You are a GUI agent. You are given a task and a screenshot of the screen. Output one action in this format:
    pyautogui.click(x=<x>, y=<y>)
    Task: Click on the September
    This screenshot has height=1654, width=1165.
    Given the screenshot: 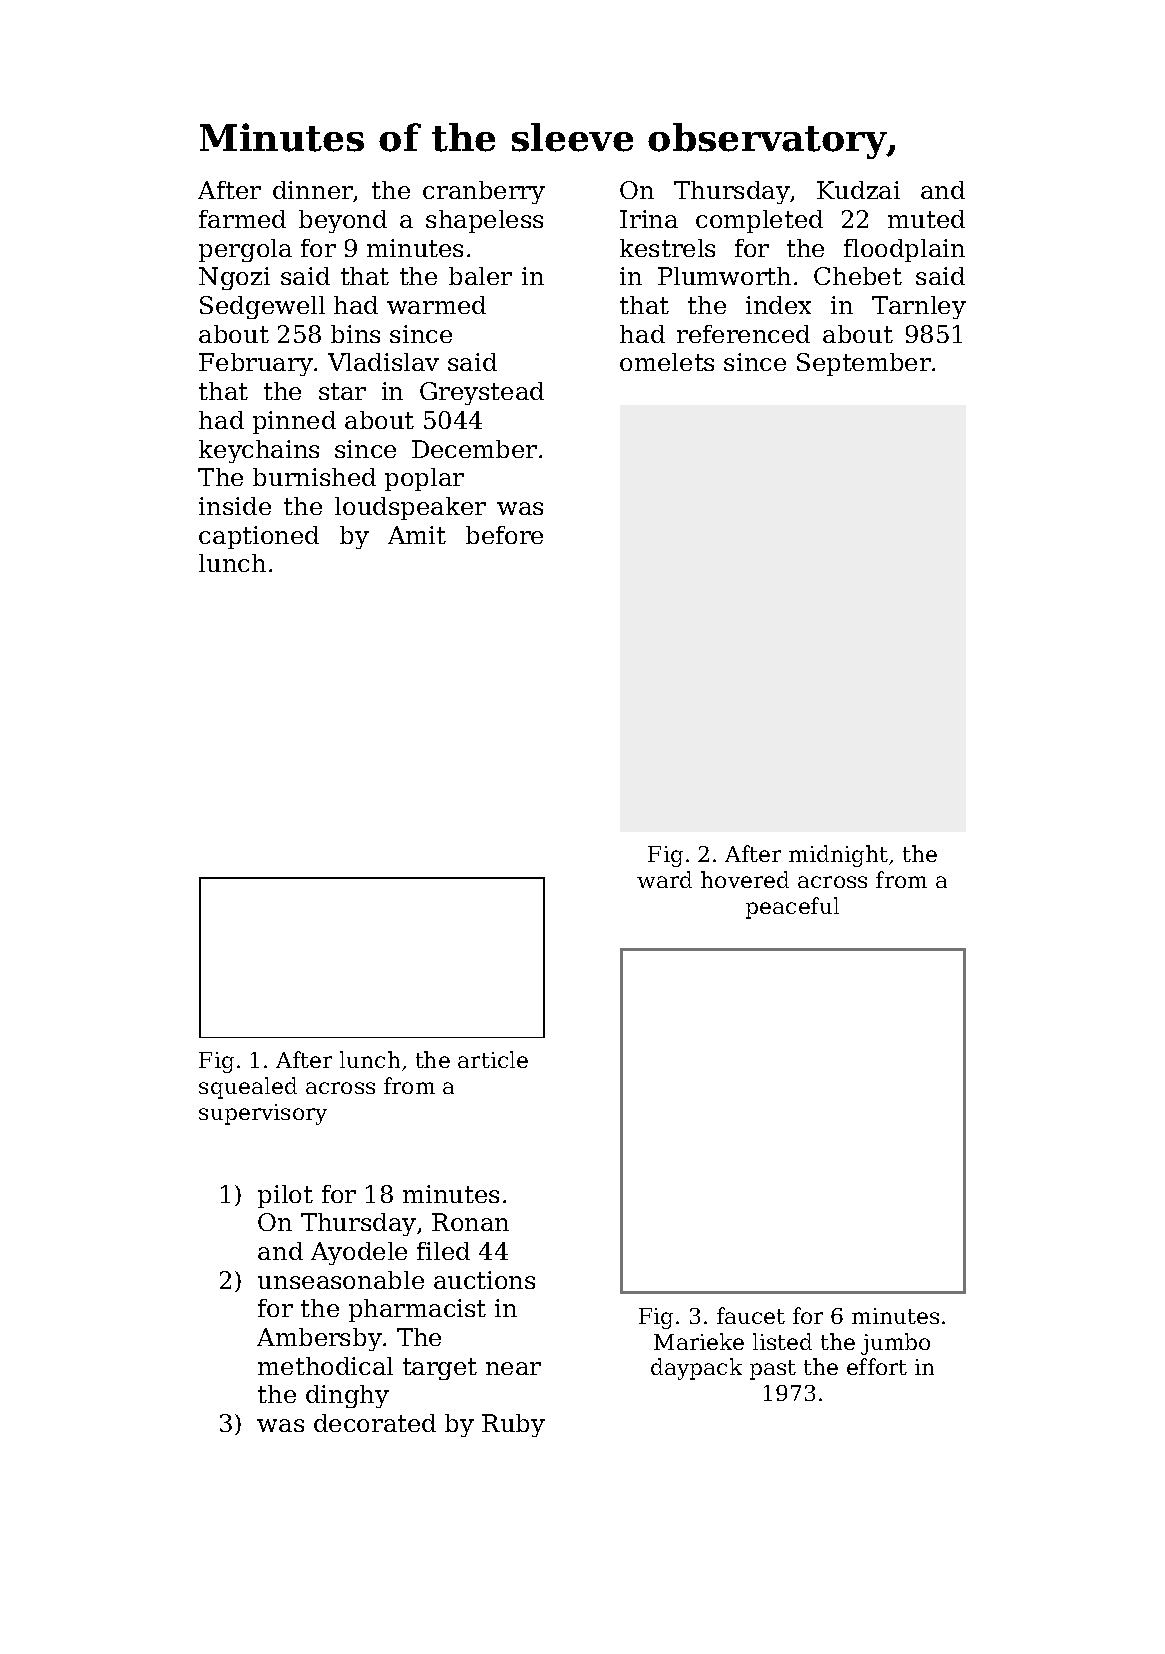 What is the action you would take?
    pyautogui.click(x=864, y=364)
